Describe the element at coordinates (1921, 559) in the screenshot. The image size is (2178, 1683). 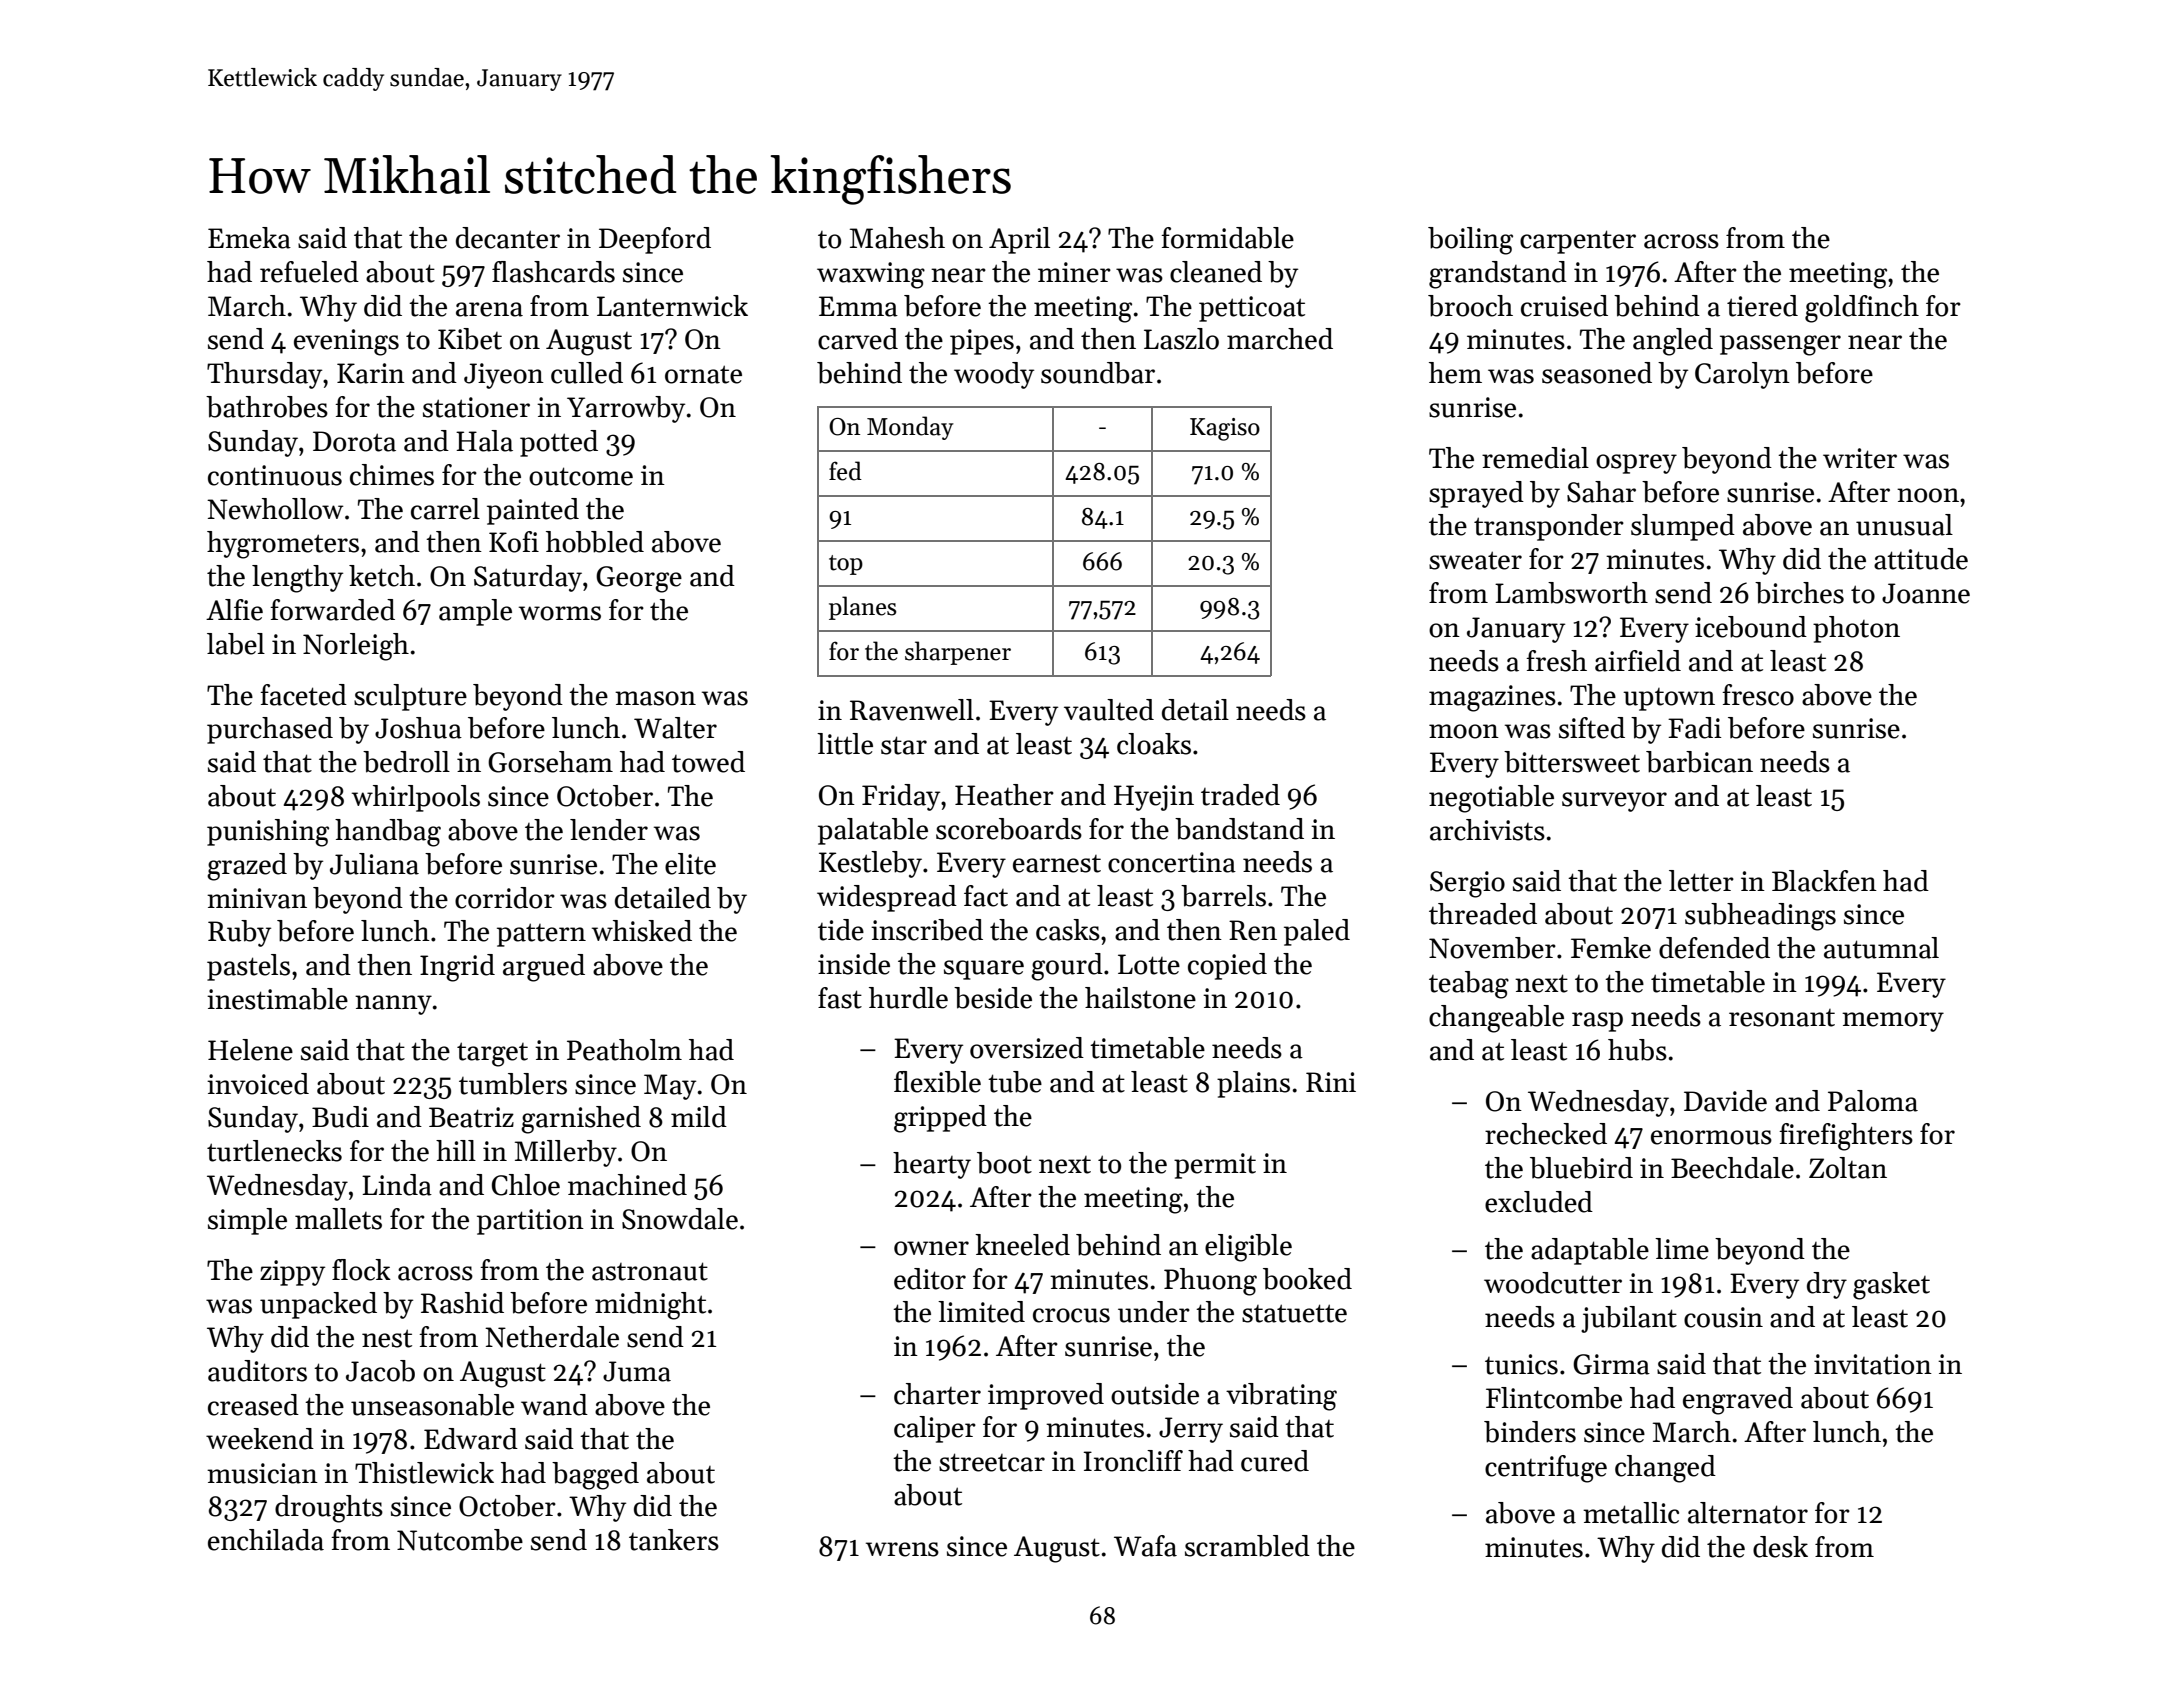
I see `attitude` at that location.
